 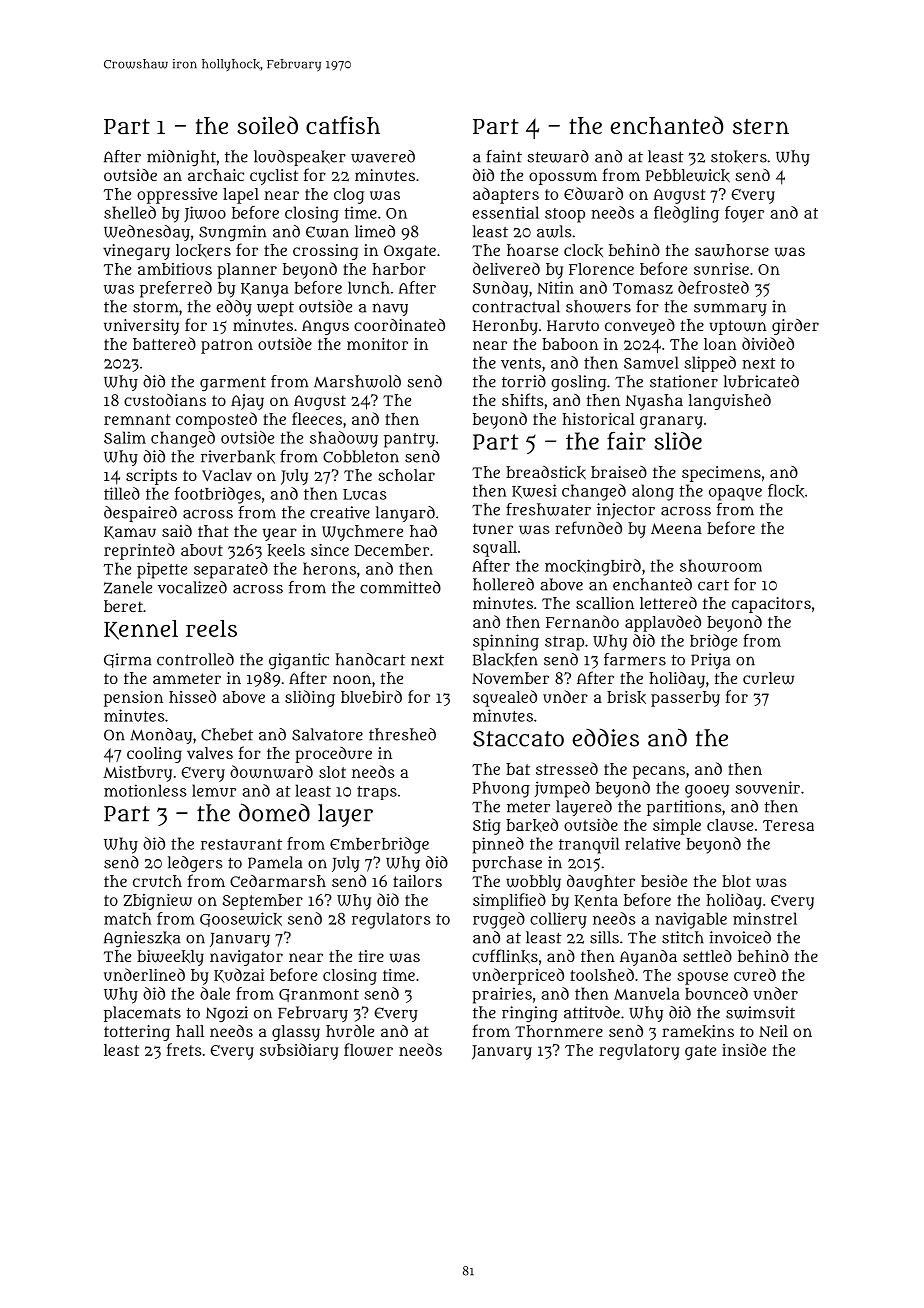 What do you see at coordinates (155, 307) in the image?
I see `storm` at bounding box center [155, 307].
